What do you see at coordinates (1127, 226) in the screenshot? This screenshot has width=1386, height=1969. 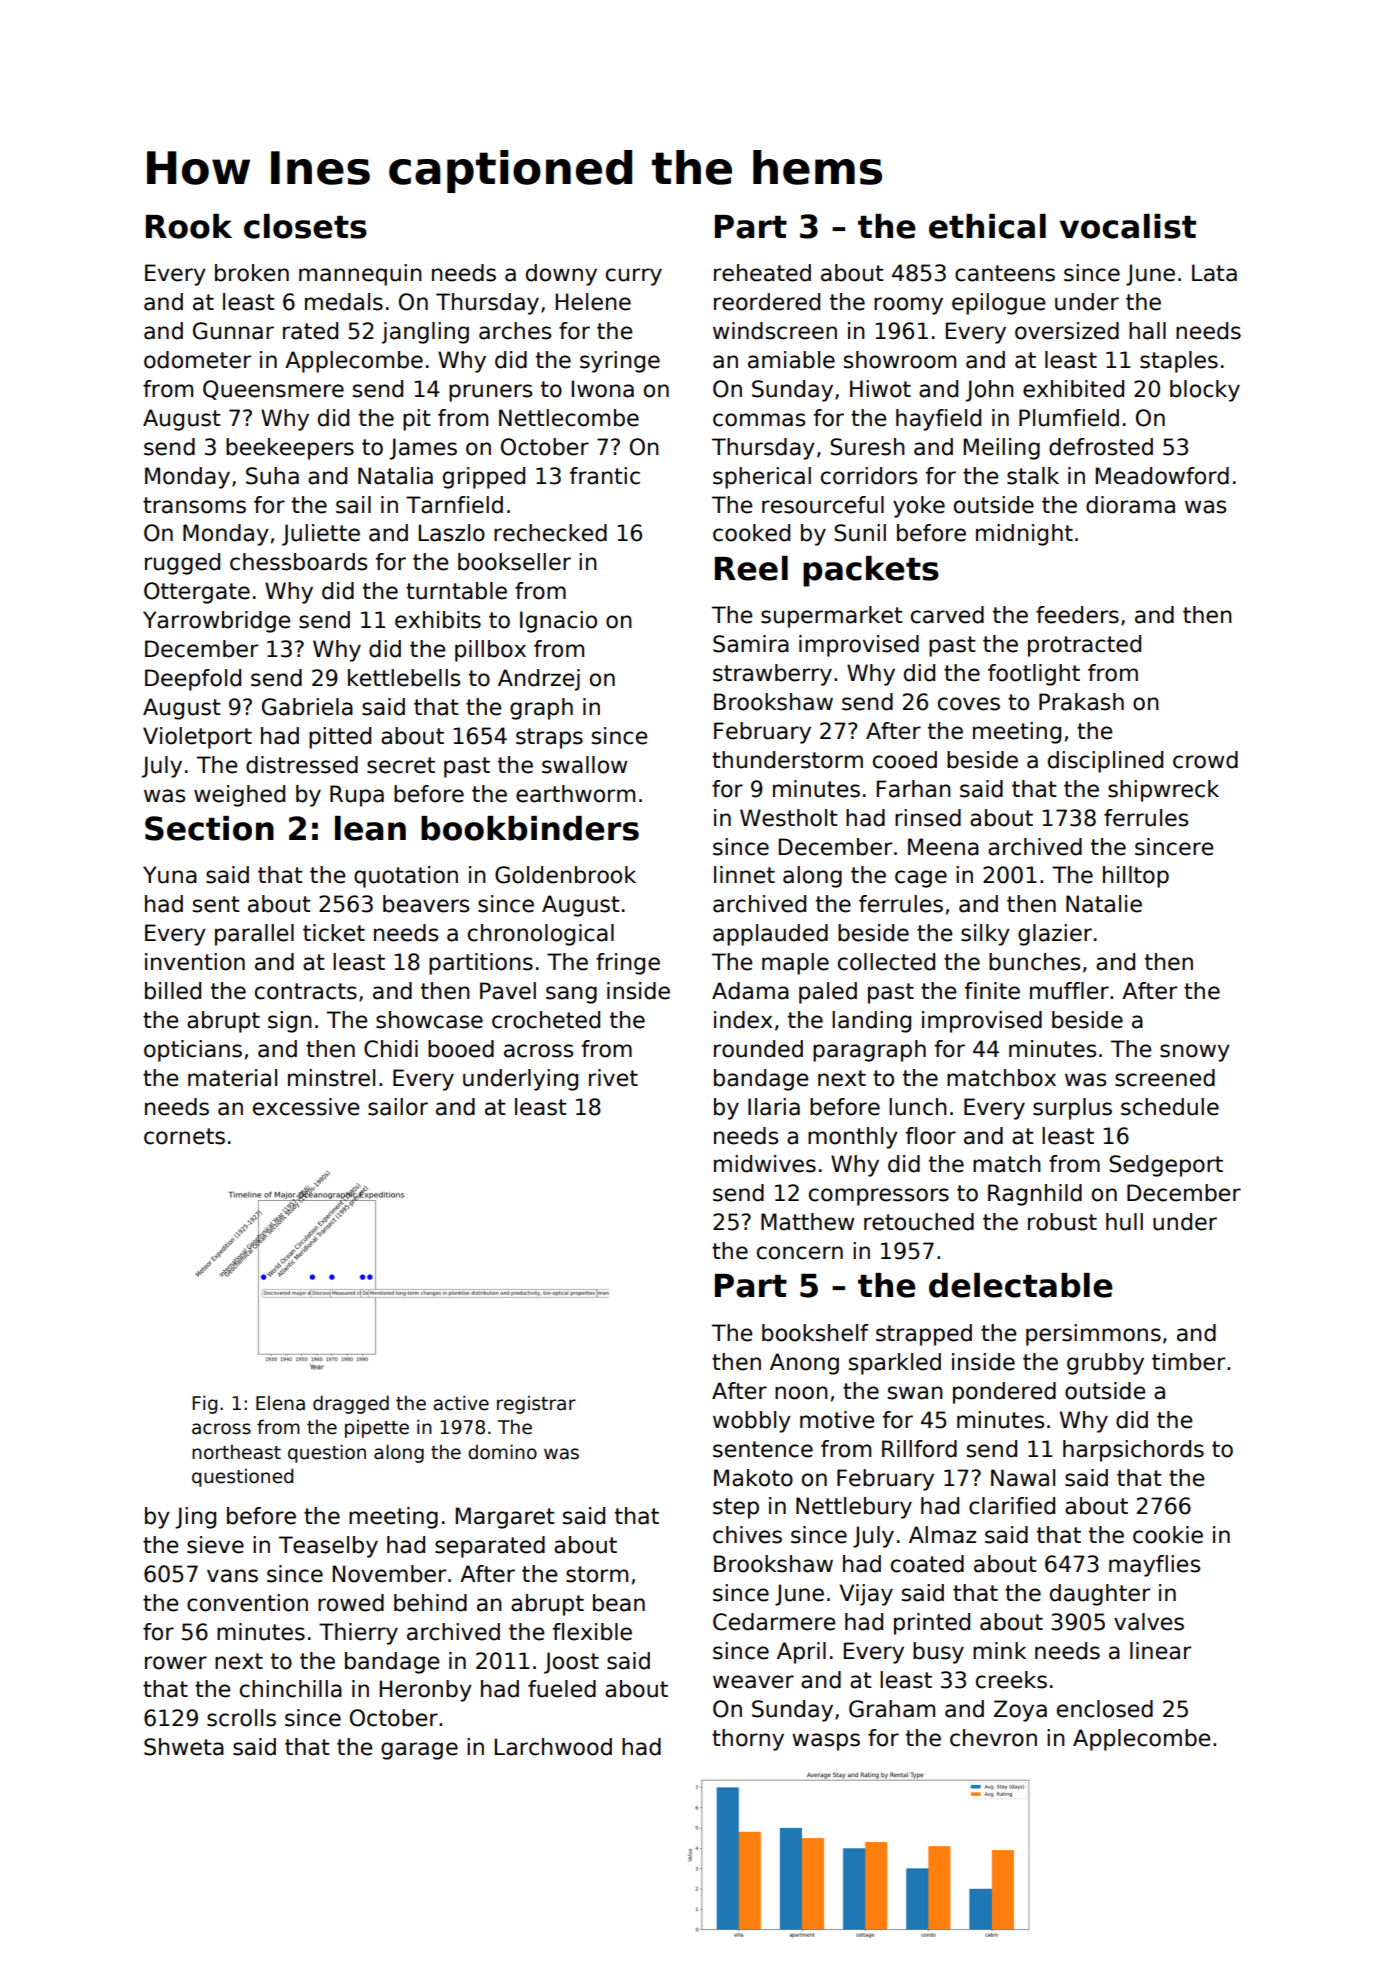 I see `vocalist` at bounding box center [1127, 226].
